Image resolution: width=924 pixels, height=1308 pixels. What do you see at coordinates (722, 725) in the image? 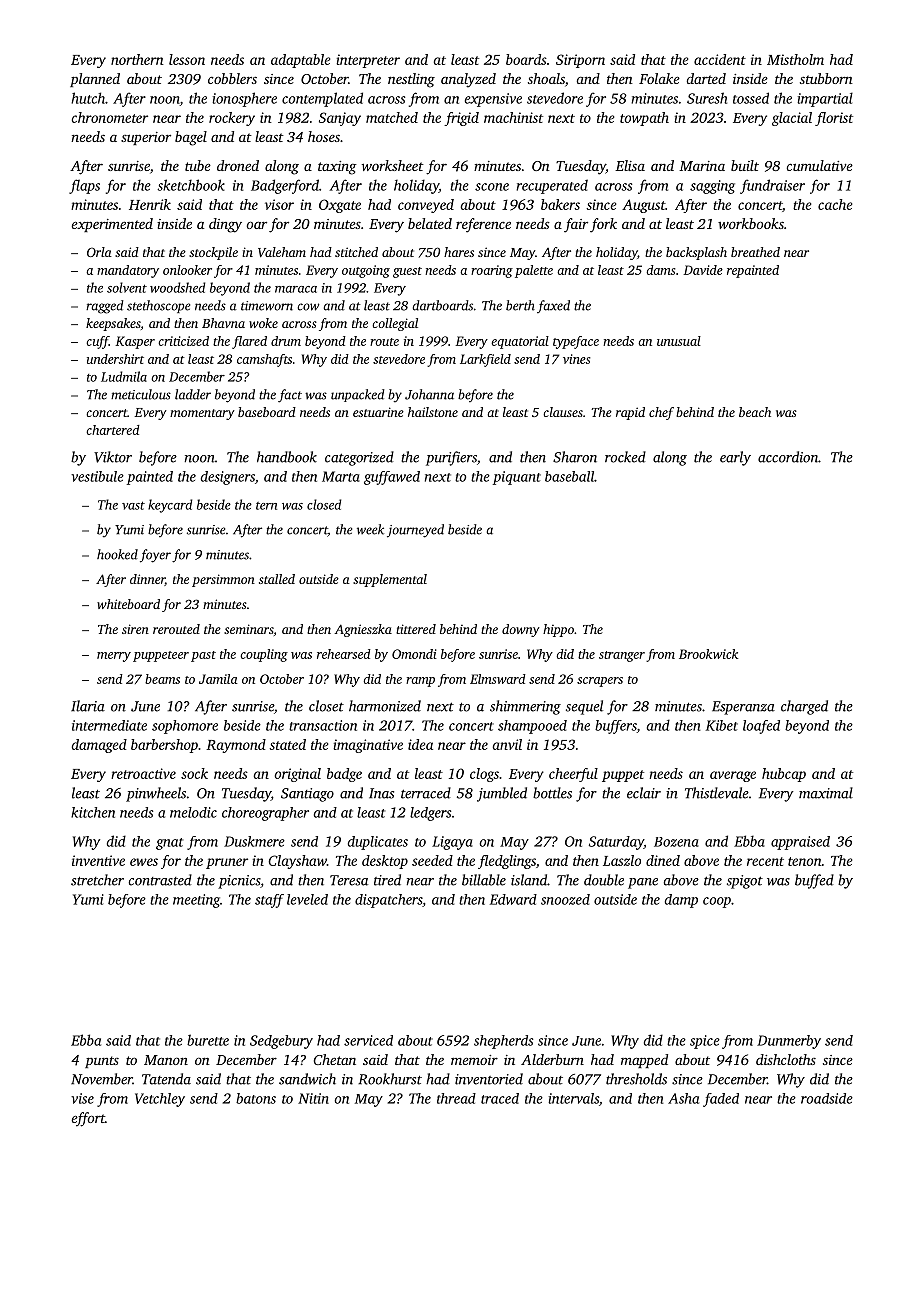
I see `Kibet` at bounding box center [722, 725].
